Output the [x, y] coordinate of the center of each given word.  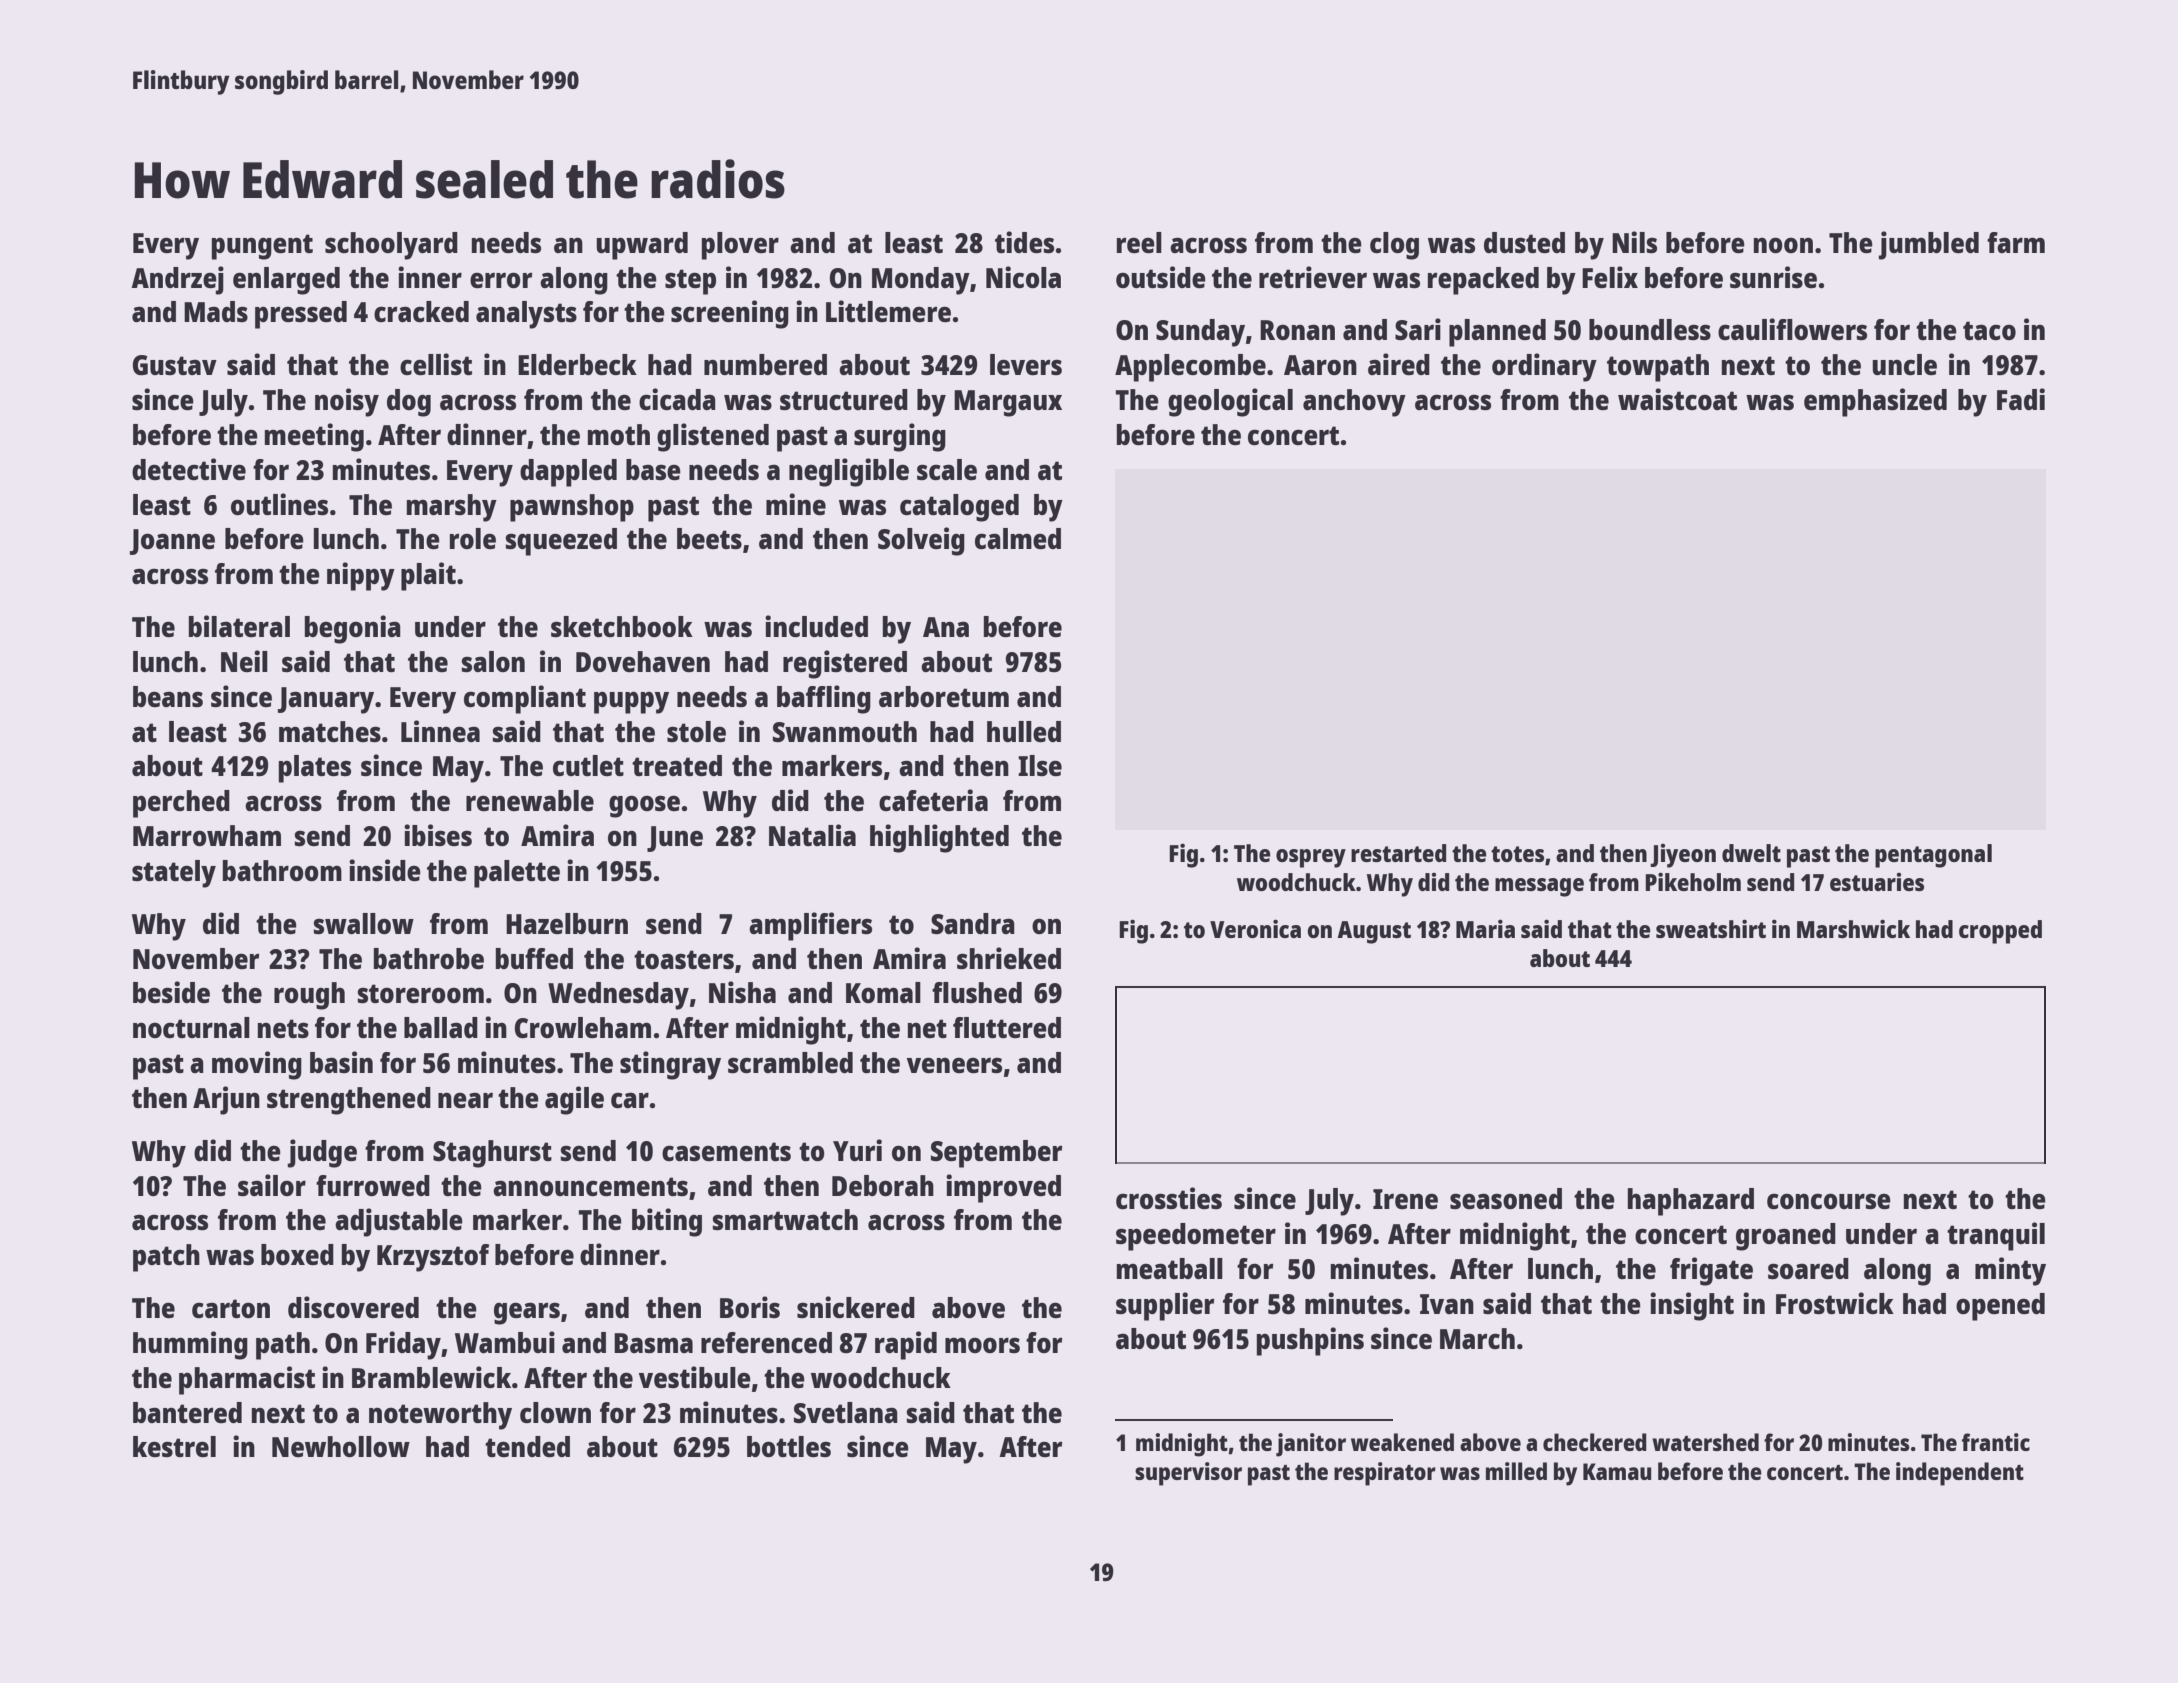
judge [322, 1153]
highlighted [939, 838]
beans [168, 696]
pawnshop [572, 508]
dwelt [1751, 853]
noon [1783, 245]
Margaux [1008, 403]
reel [1139, 242]
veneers [954, 1065]
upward [642, 246]
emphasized [1875, 402]
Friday [403, 1345]
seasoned [1506, 1198]
